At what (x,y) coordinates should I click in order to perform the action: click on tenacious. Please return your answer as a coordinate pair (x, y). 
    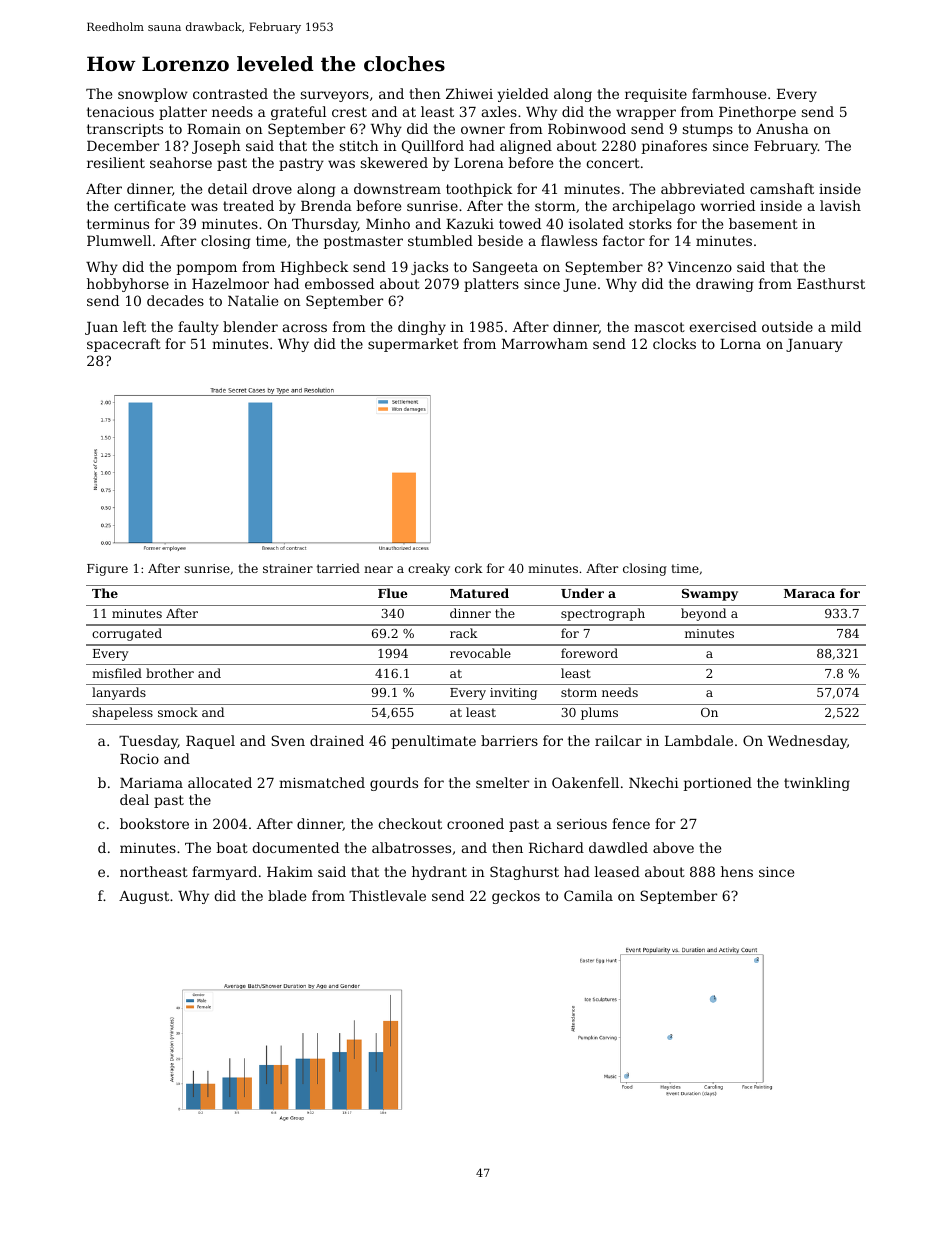
    Looking at the image, I should click on (120, 112).
